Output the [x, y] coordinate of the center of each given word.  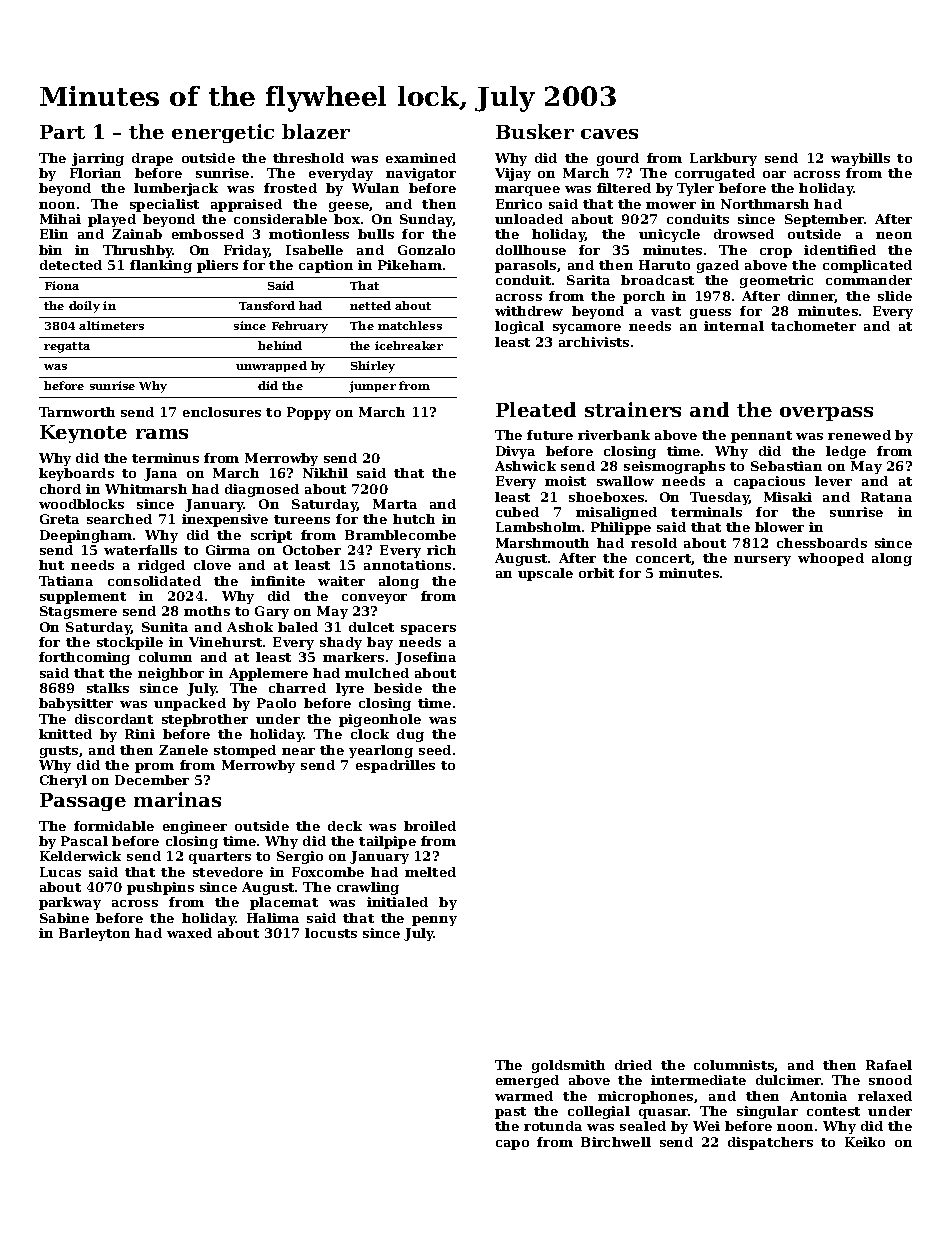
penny [434, 921]
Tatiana [66, 581]
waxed [189, 933]
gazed [718, 266]
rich [441, 550]
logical [519, 327]
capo [512, 1145]
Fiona [62, 285]
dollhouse [531, 250]
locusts [331, 933]
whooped [831, 559]
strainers [633, 409]
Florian [95, 173]
